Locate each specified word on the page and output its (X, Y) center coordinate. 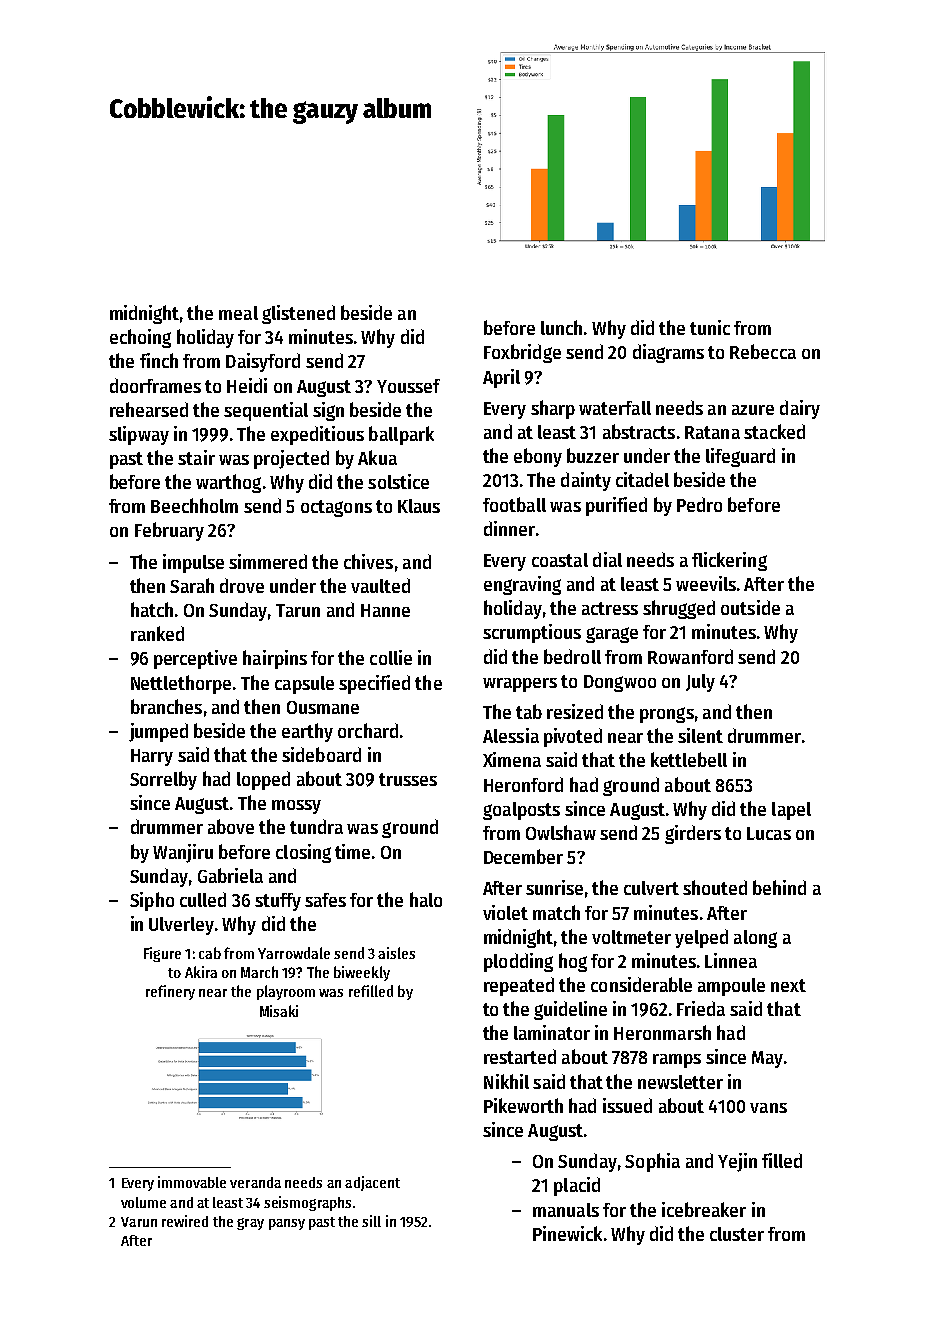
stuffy (278, 902)
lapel (791, 811)
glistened (298, 314)
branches (166, 706)
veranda (255, 1182)
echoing (140, 338)
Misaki (279, 1011)
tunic (710, 327)
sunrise (554, 887)
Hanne (385, 610)
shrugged (679, 609)
